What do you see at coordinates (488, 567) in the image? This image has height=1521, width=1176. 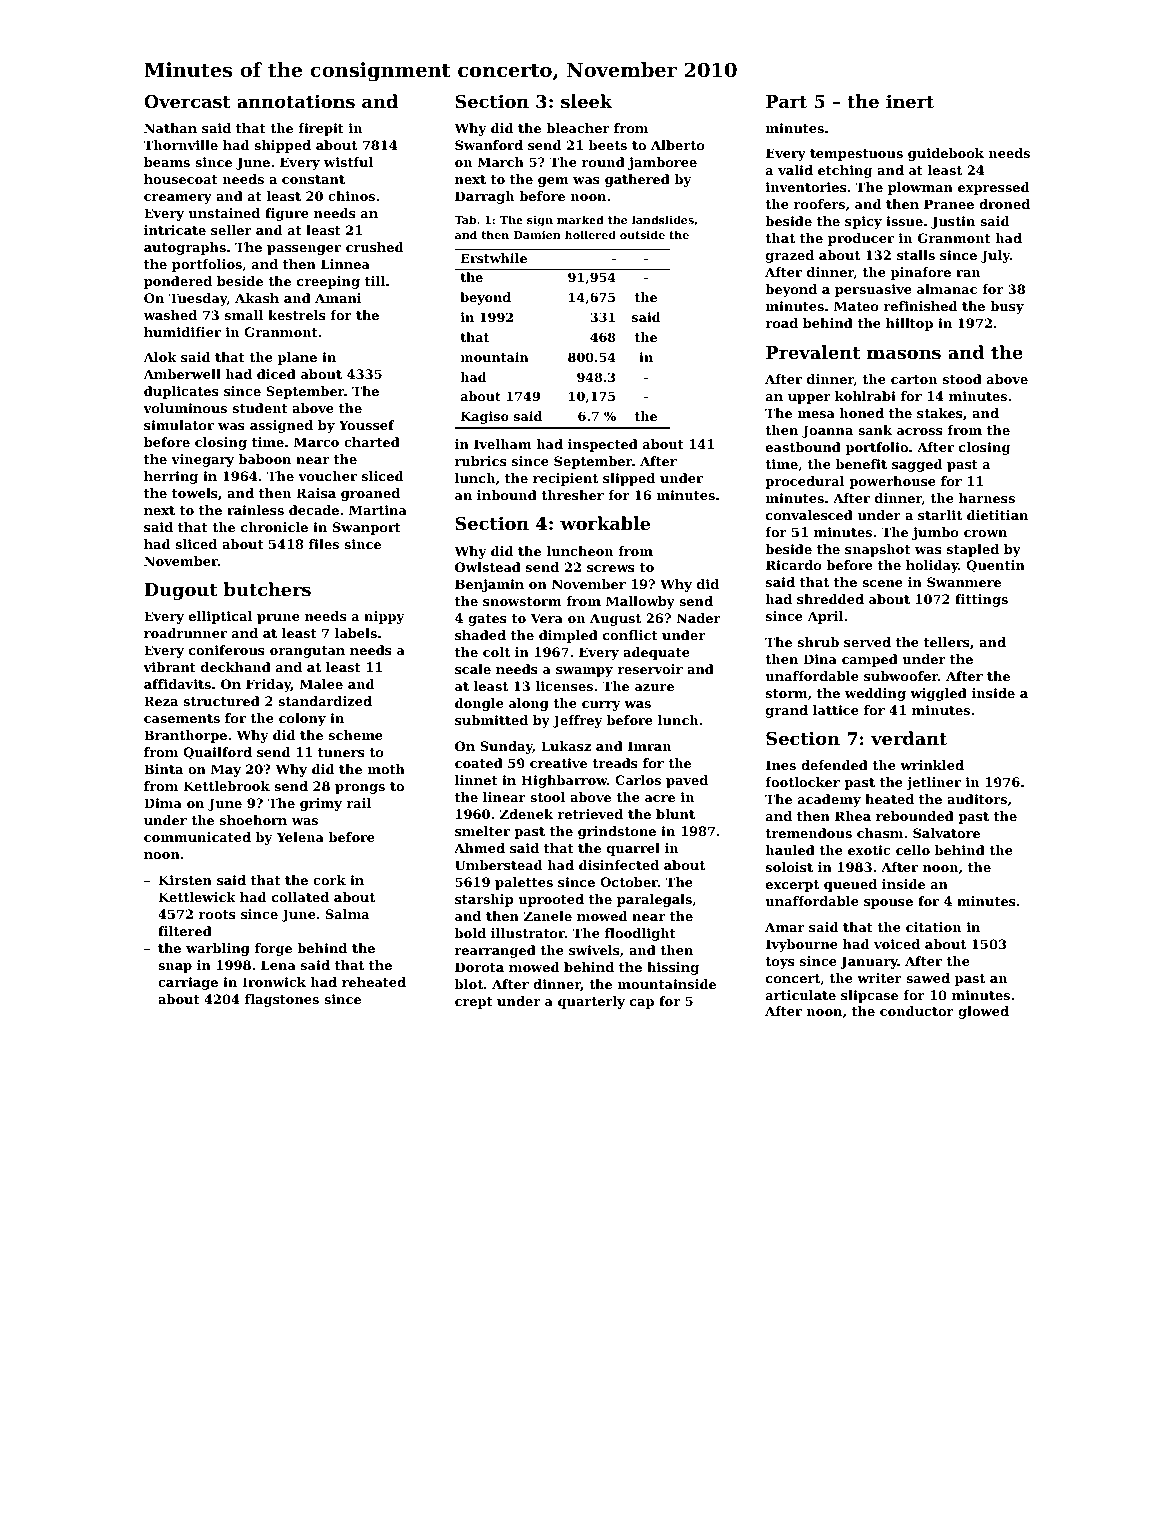 I see `Owlstead` at bounding box center [488, 567].
